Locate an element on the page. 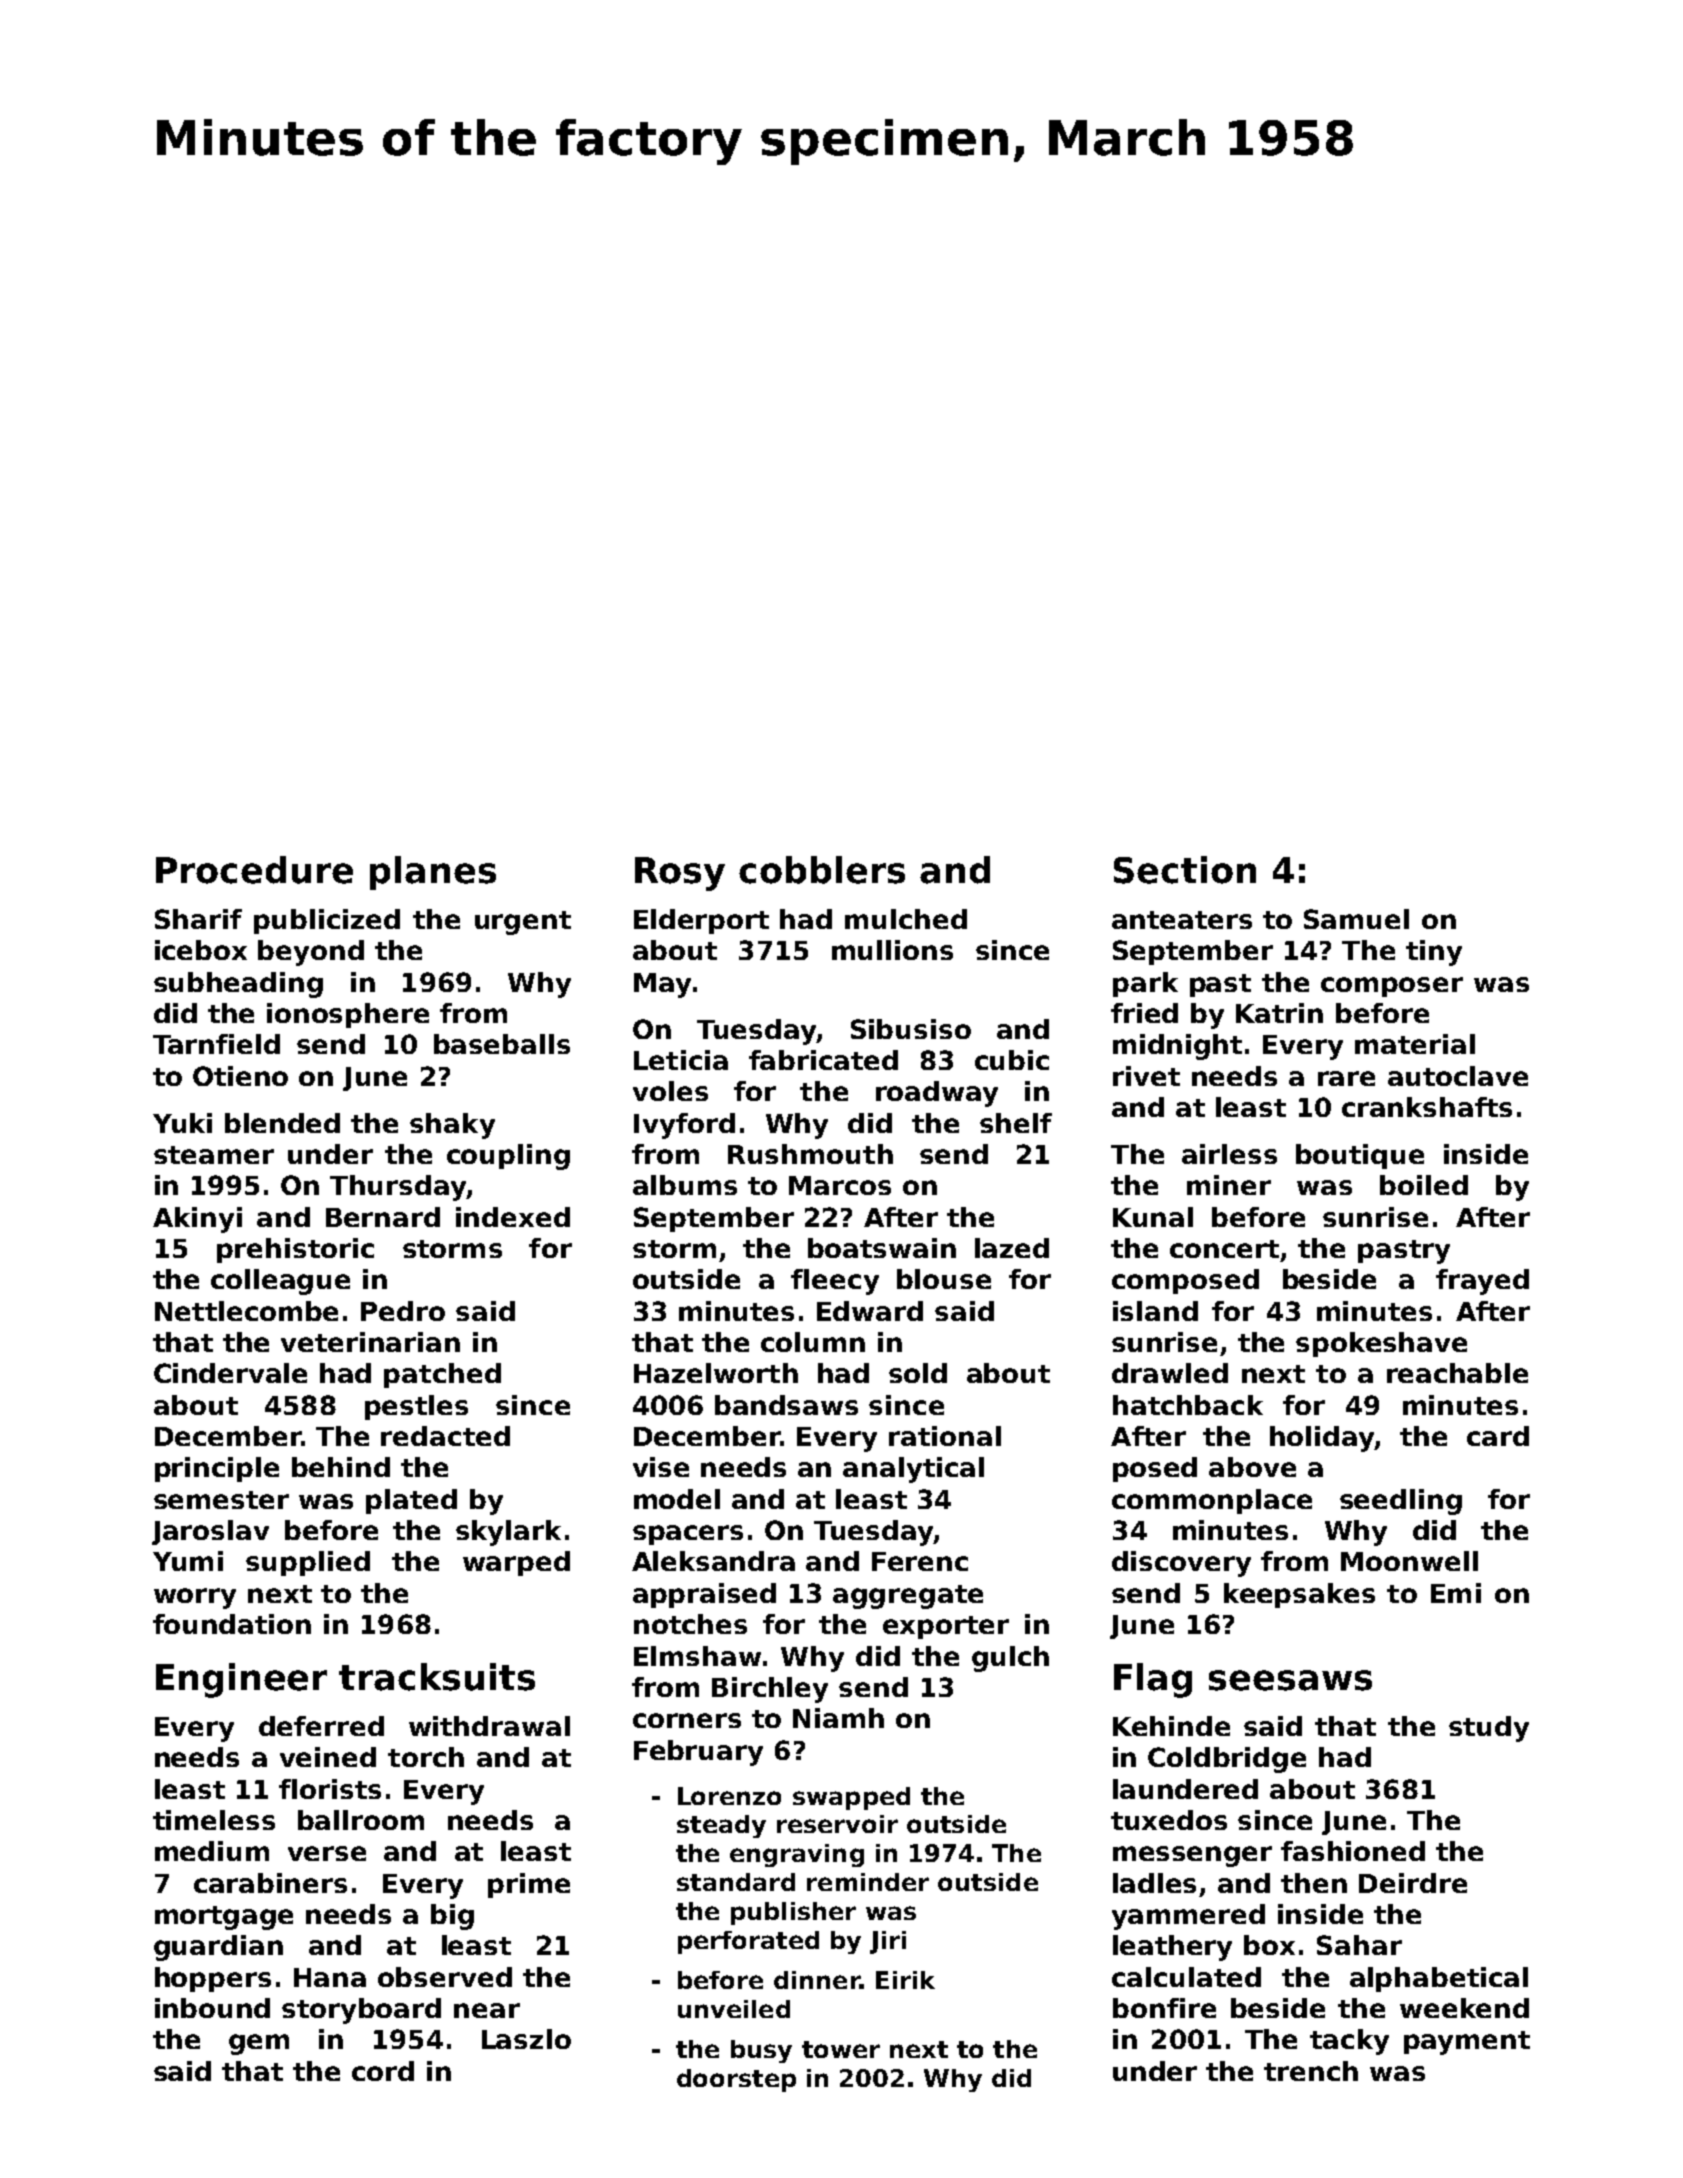 The height and width of the document is (2178, 1683). doorstep is located at coordinates (736, 2080).
